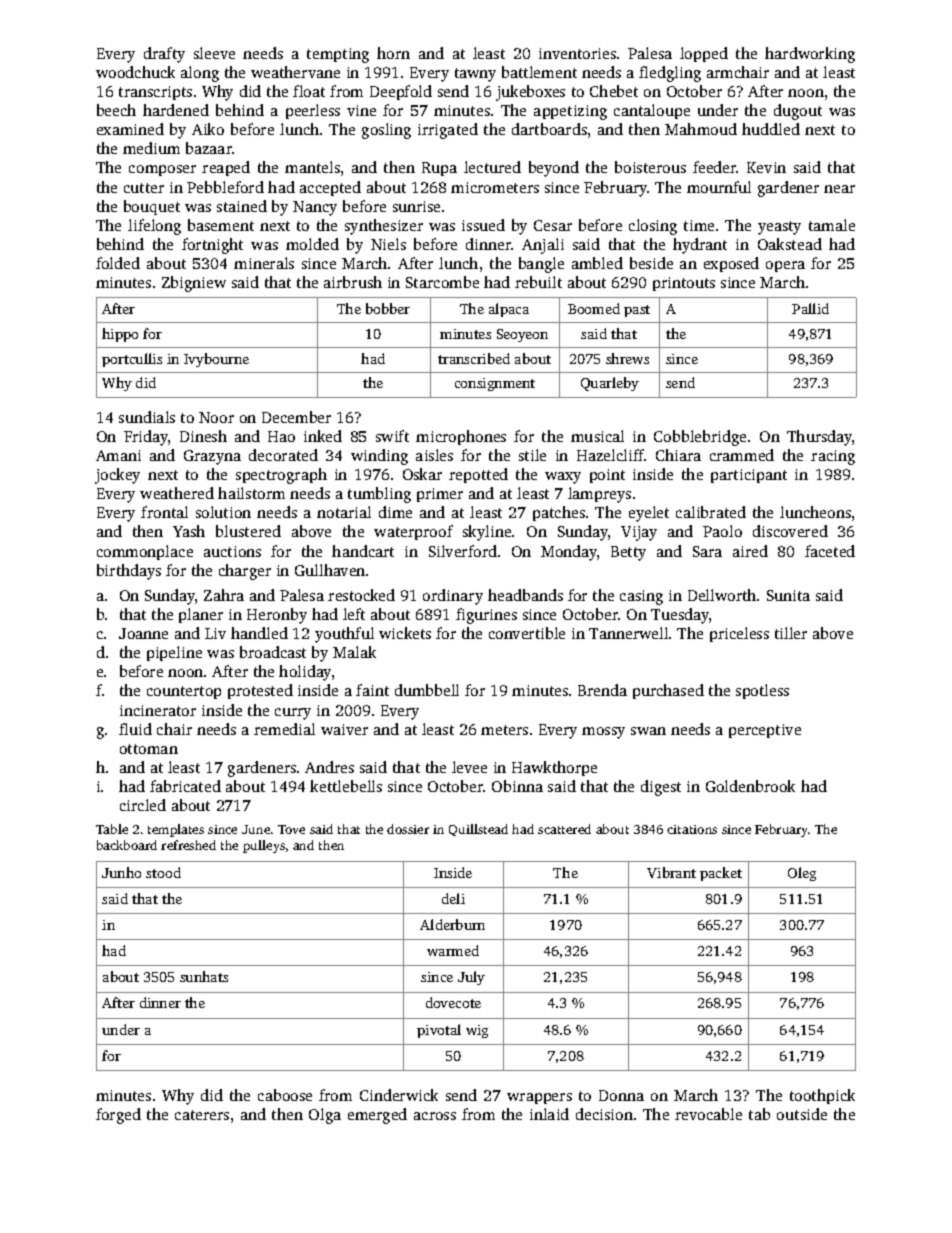 Image resolution: width=952 pixels, height=1233 pixels. What do you see at coordinates (379, 457) in the screenshot?
I see `winding` at bounding box center [379, 457].
